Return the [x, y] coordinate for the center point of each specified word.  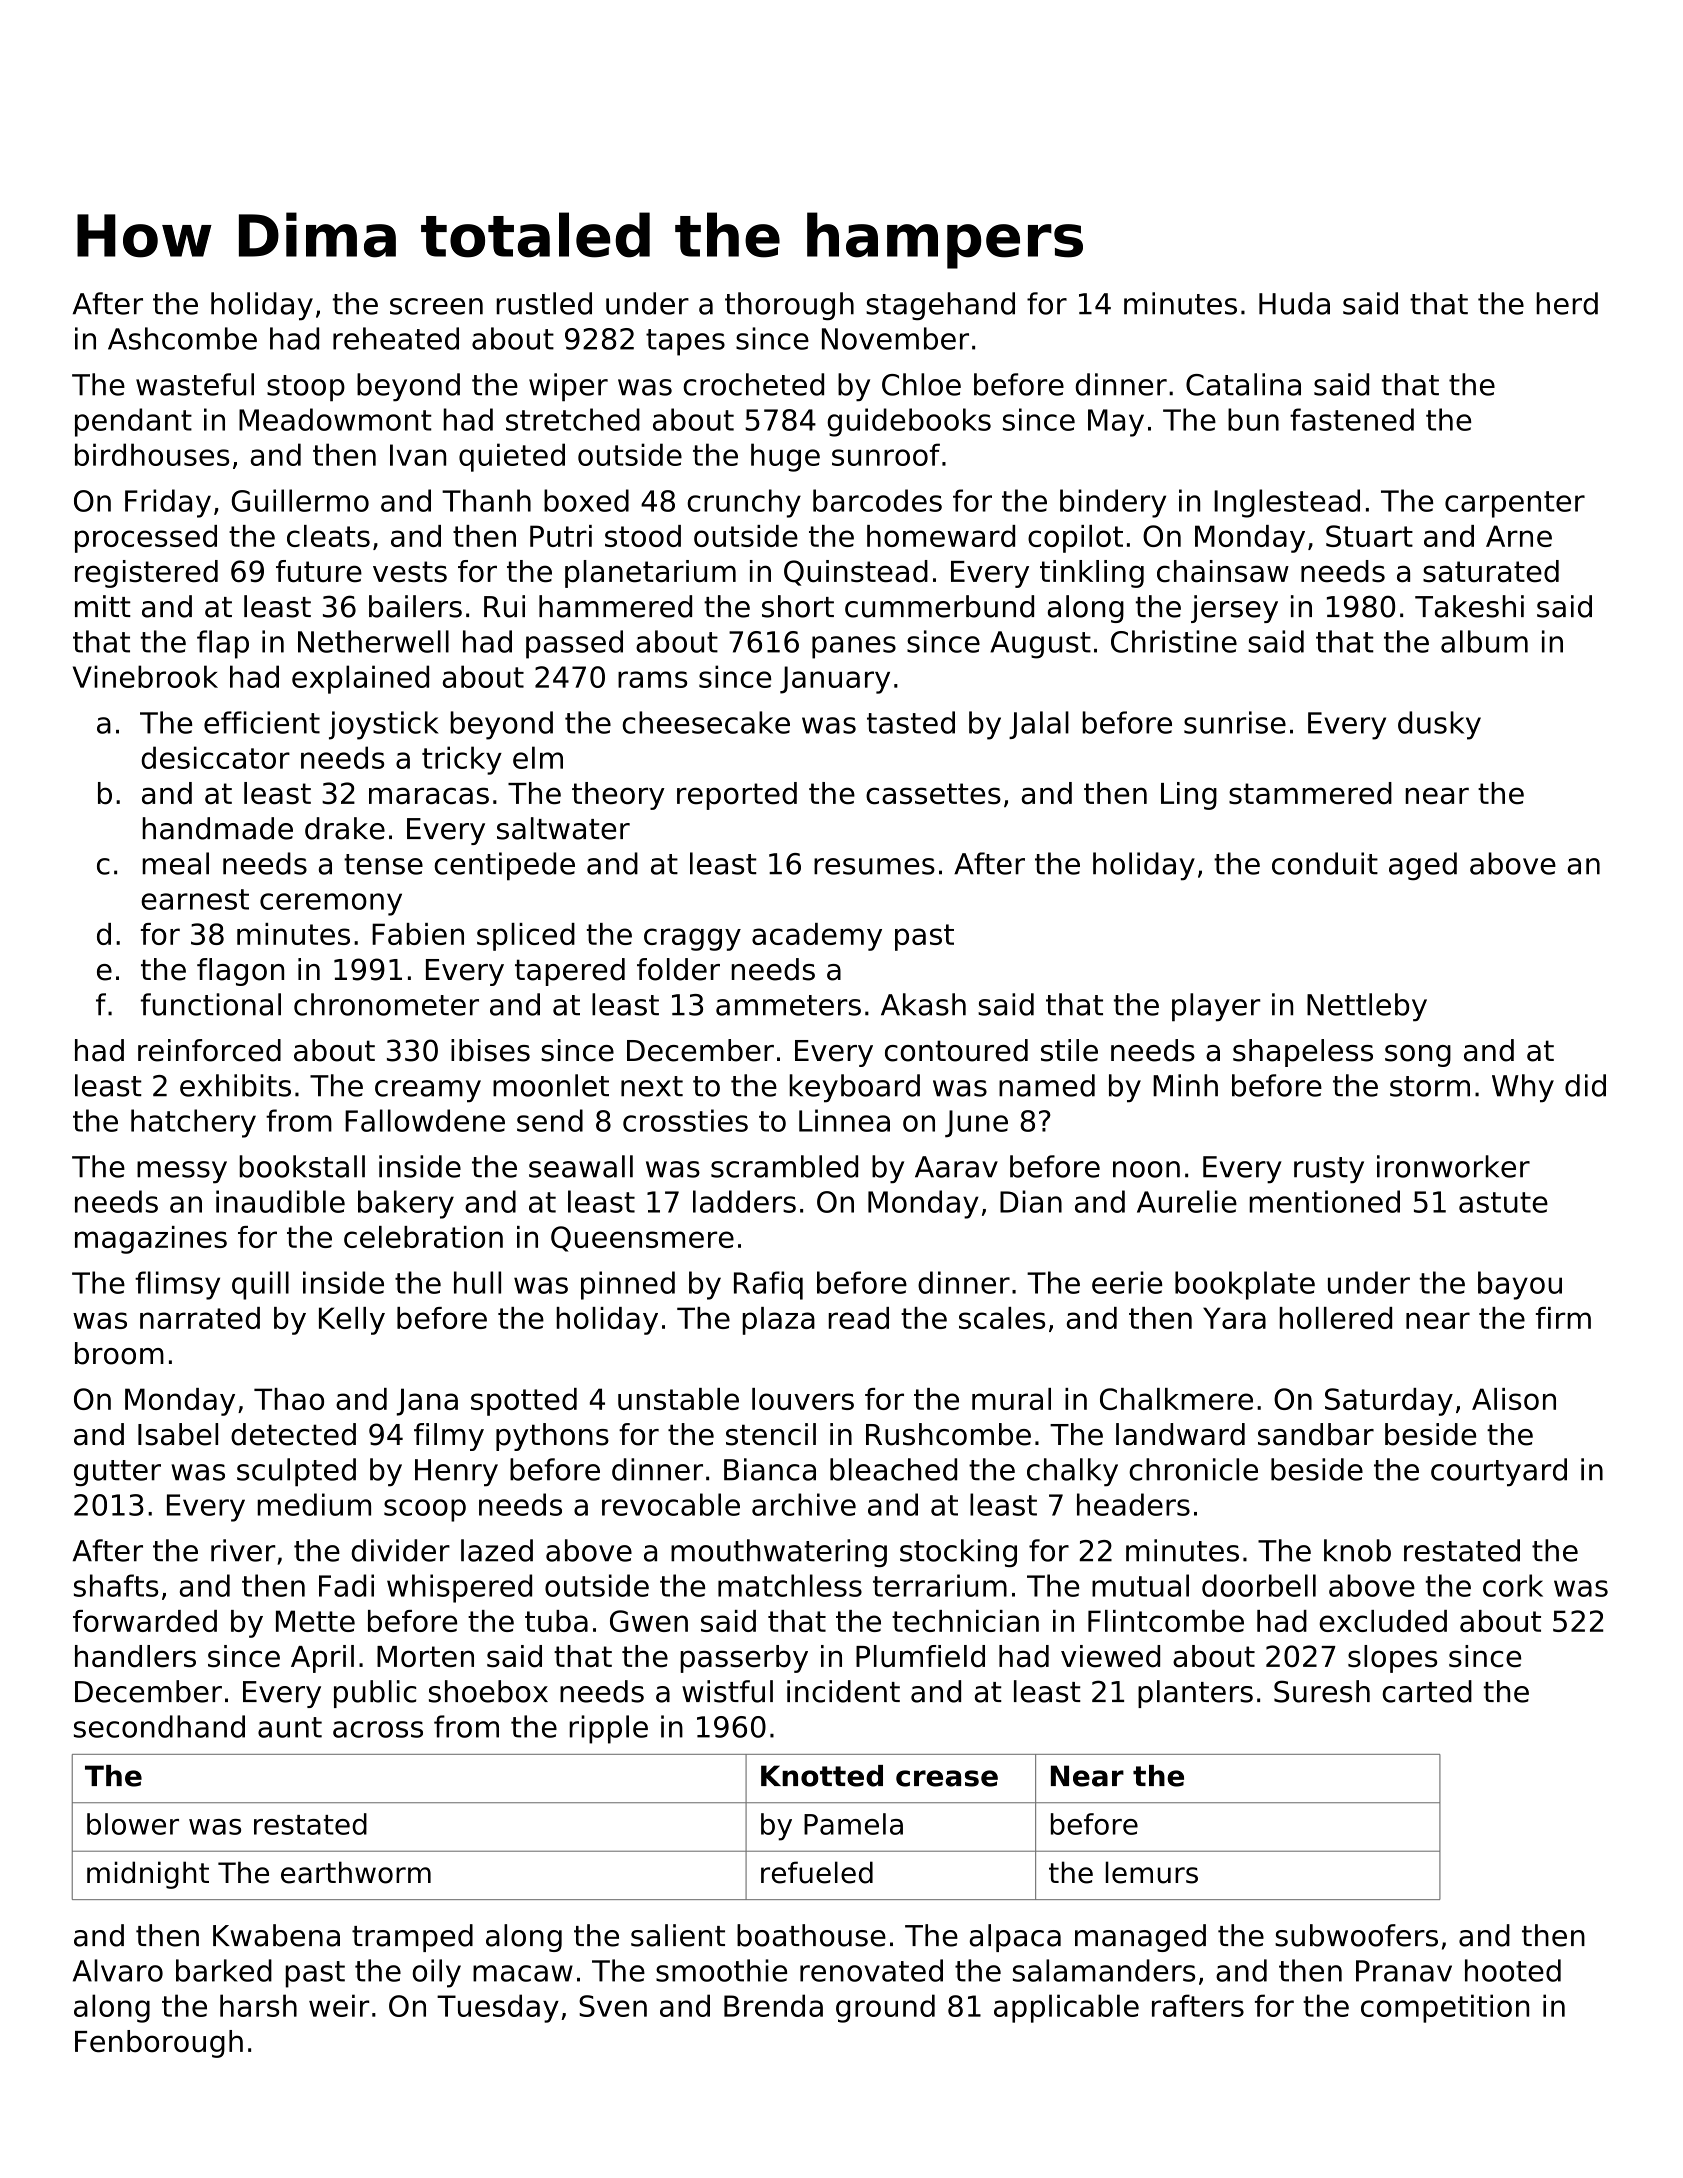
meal [175, 863]
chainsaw [1223, 571]
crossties [685, 1120]
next [652, 1086]
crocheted [753, 384]
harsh [258, 2005]
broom [119, 1353]
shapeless [1303, 1053]
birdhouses [152, 454]
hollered [1335, 1318]
